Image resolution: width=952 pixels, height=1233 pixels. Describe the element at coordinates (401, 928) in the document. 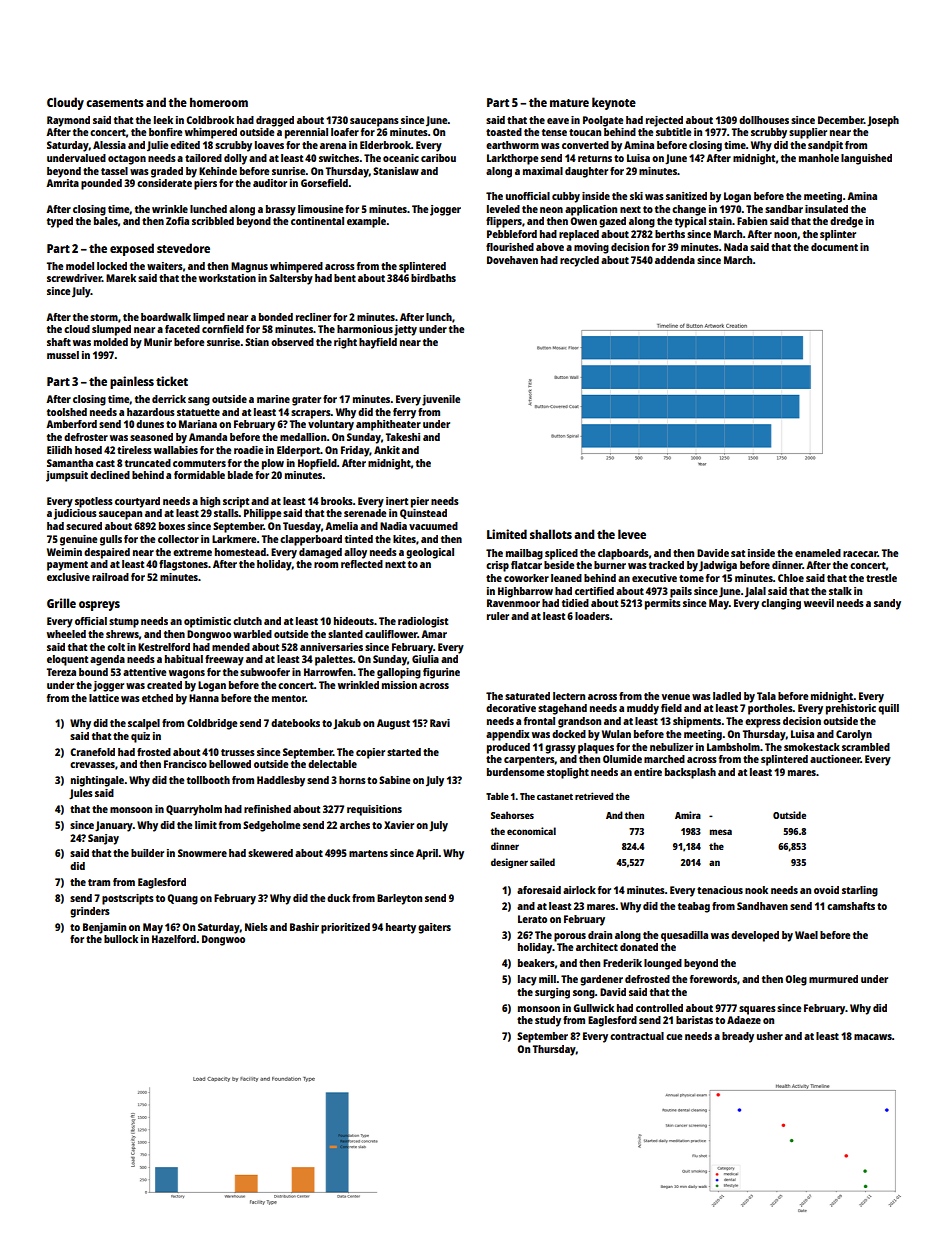

I see `hearty` at that location.
